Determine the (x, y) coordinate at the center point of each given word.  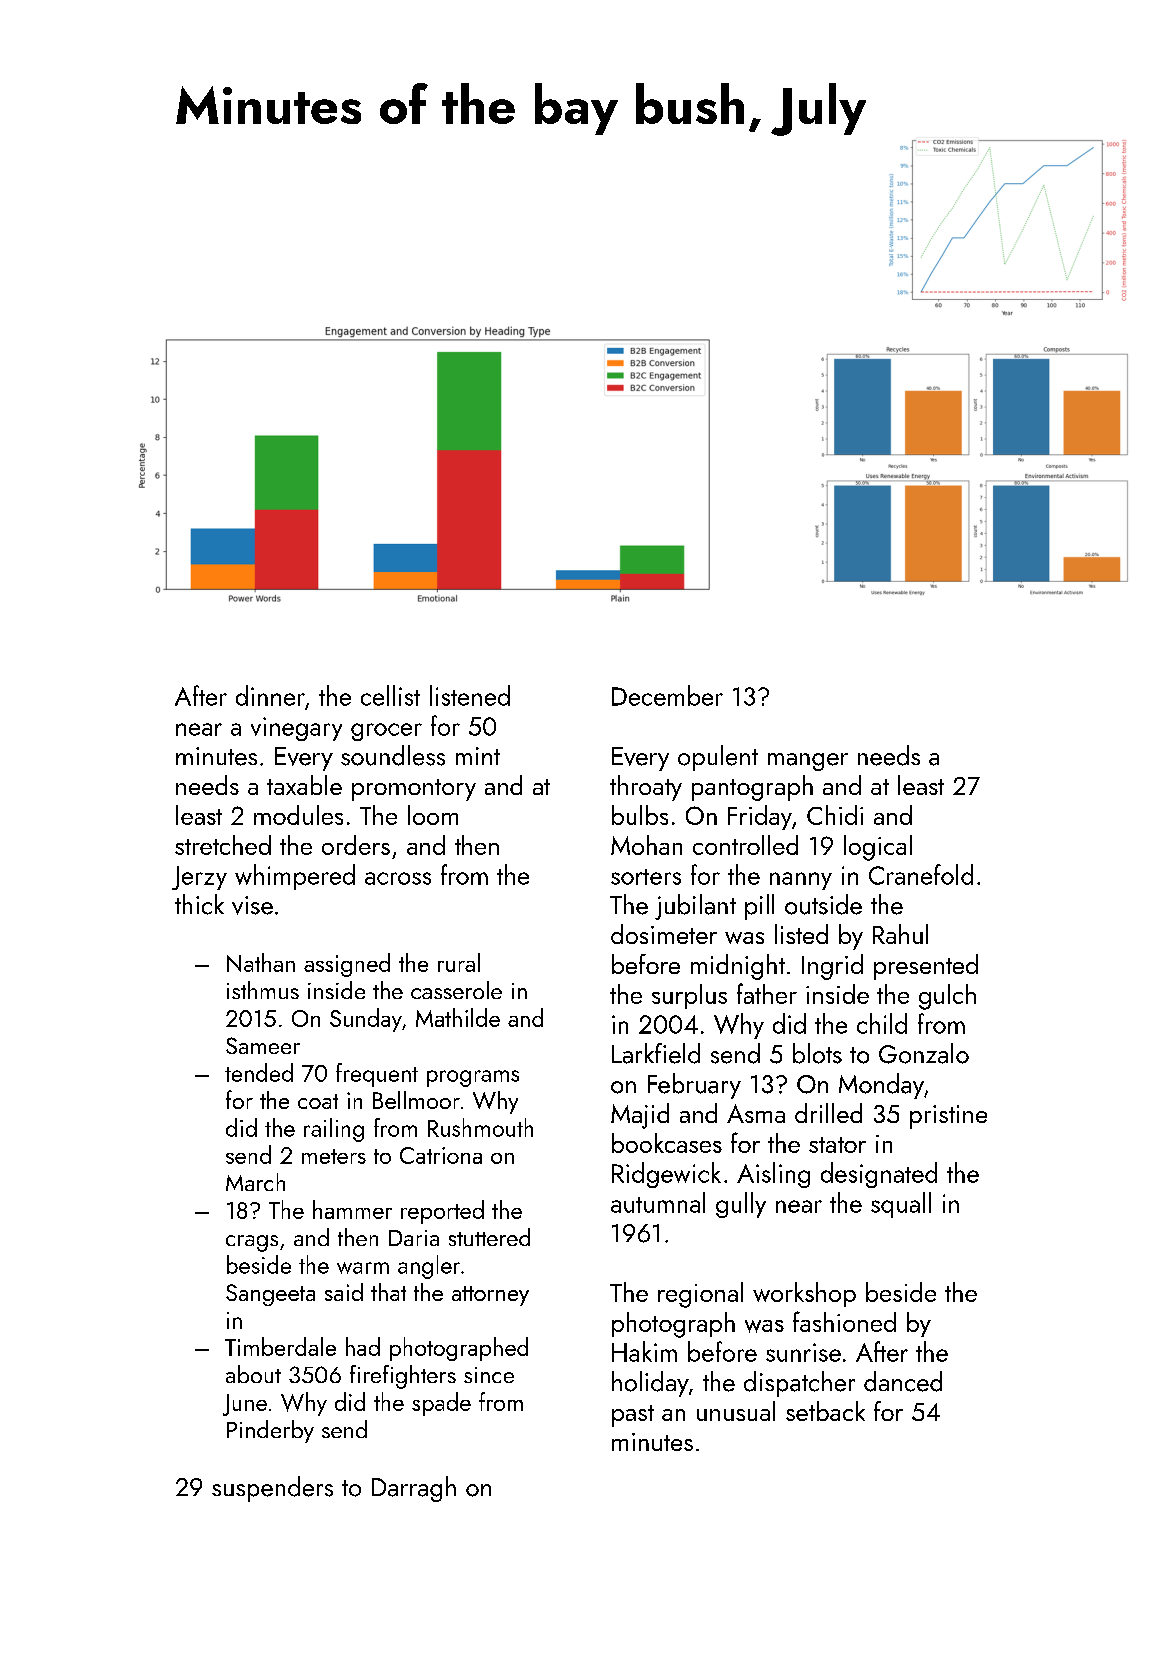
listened (470, 695)
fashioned (844, 1321)
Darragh (414, 1489)
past (633, 1416)
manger (808, 762)
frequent (377, 1075)
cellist (390, 695)
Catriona (441, 1155)
